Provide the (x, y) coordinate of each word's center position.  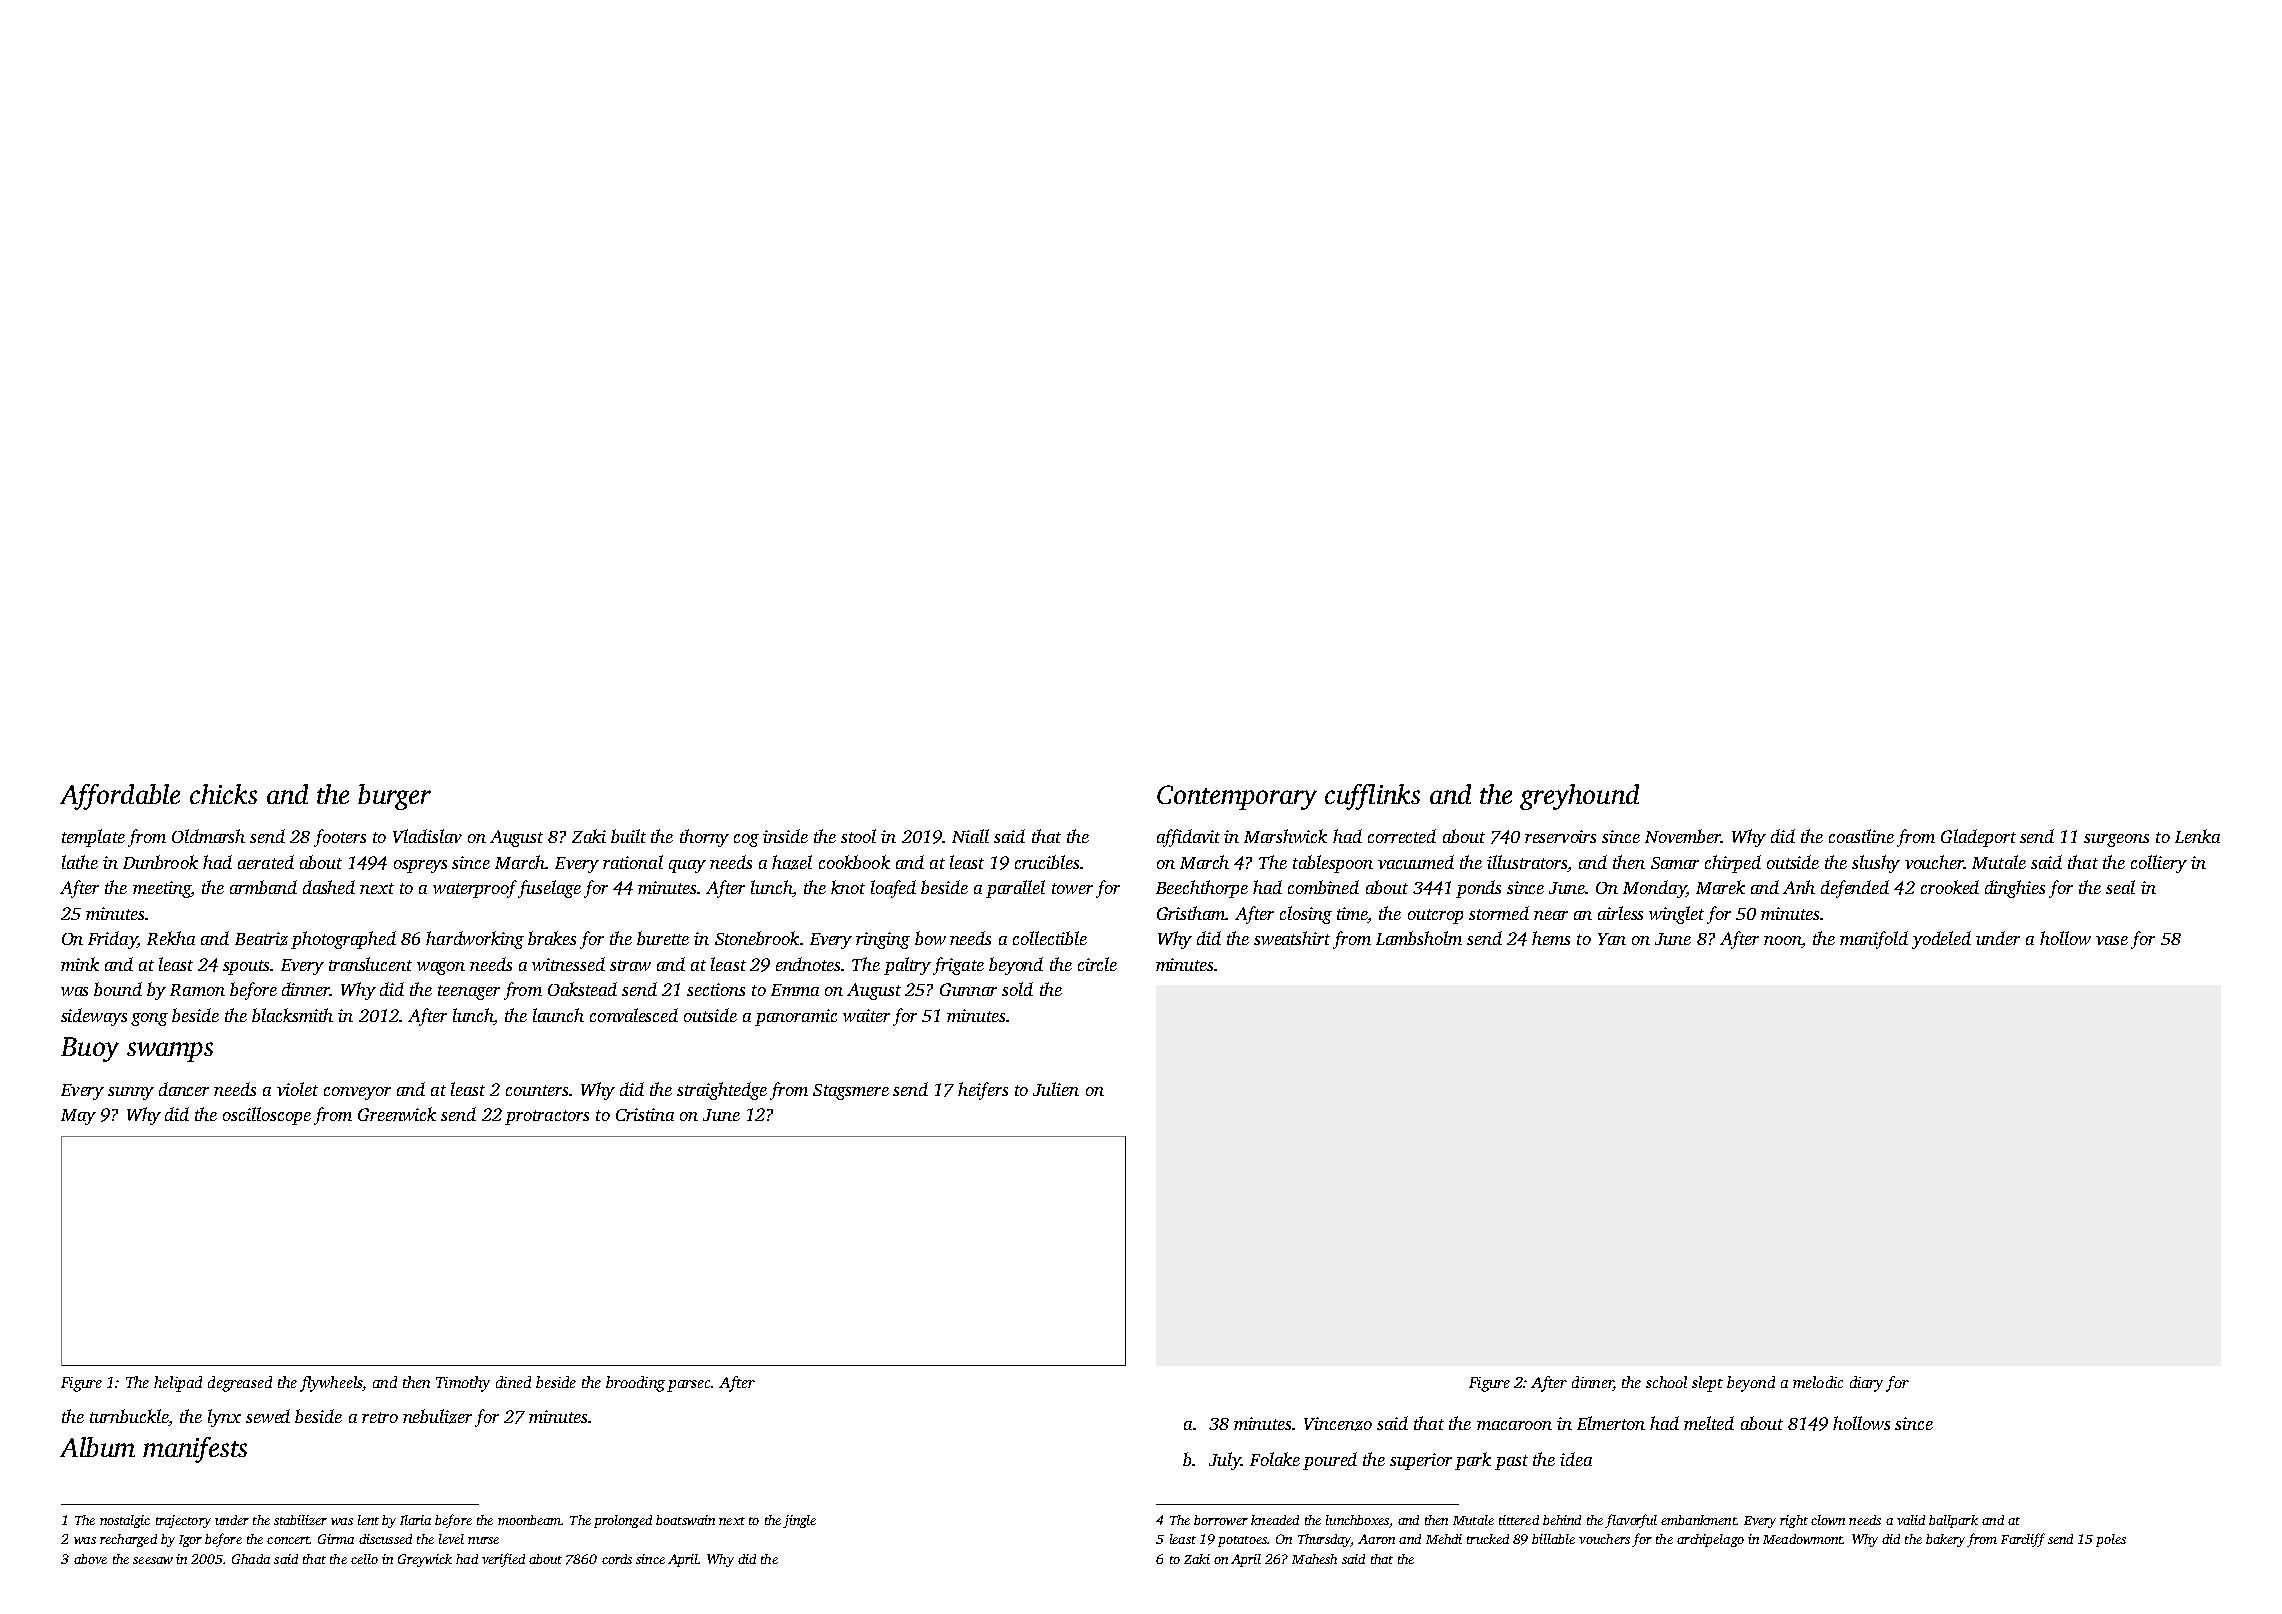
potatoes (1242, 1541)
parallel (1015, 889)
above (90, 1559)
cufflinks (1372, 797)
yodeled (1941, 940)
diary (1866, 1384)
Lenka (2197, 836)
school (1666, 1382)
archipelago (1710, 1540)
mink (80, 964)
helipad (178, 1384)
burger (394, 797)
